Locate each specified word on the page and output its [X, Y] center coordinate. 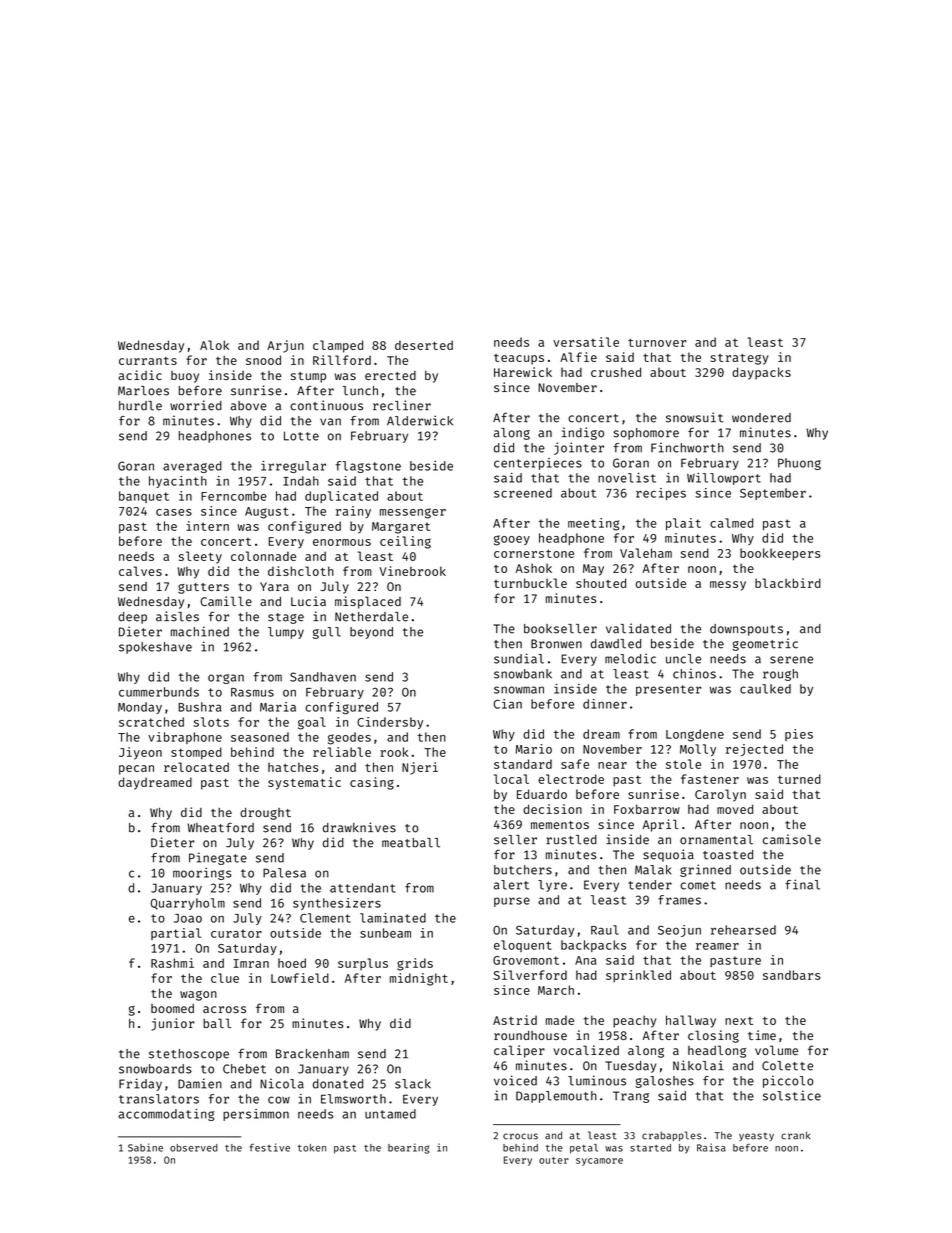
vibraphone [185, 738]
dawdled [616, 644]
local [511, 779]
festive [269, 1147]
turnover [657, 342]
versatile [586, 342]
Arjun [285, 346]
